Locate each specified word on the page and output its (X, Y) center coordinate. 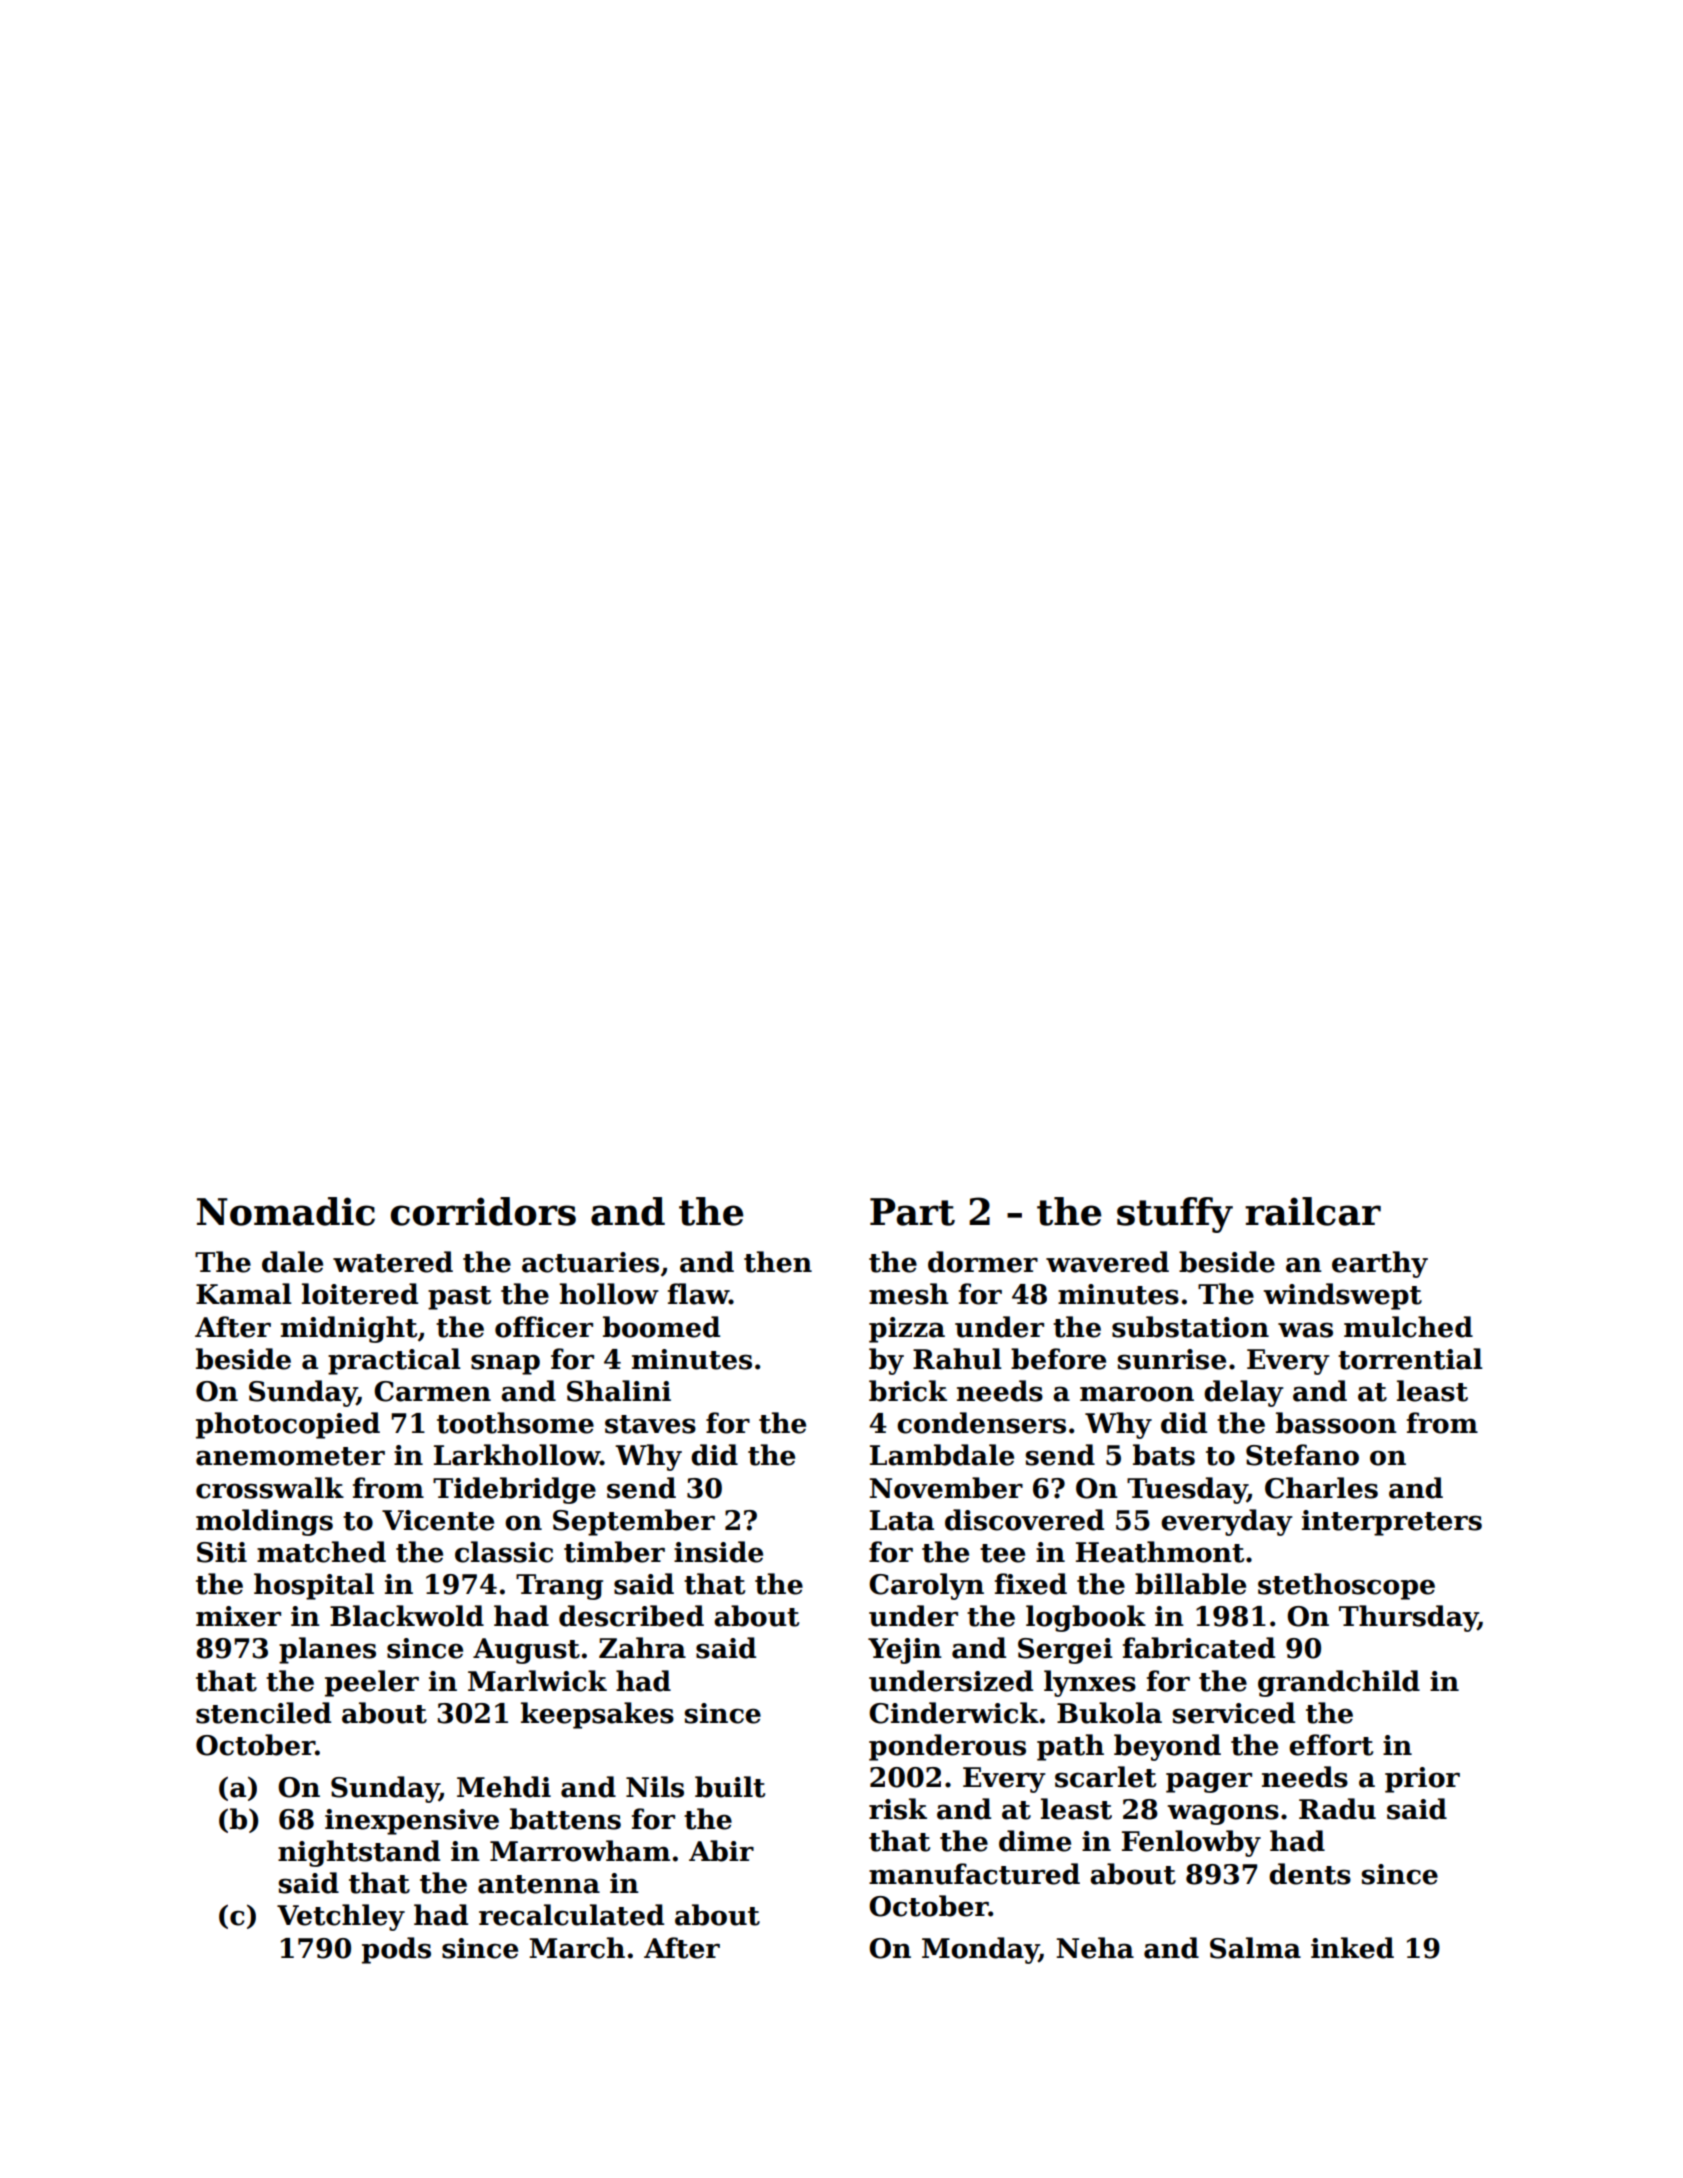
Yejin (905, 1651)
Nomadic (286, 1211)
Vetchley (341, 1917)
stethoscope (1346, 1586)
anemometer (290, 1456)
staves (650, 1424)
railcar (1313, 1211)
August (526, 1651)
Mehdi (504, 1787)
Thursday (1408, 1618)
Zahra (642, 1648)
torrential (1410, 1359)
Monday (980, 1950)
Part (912, 1212)
